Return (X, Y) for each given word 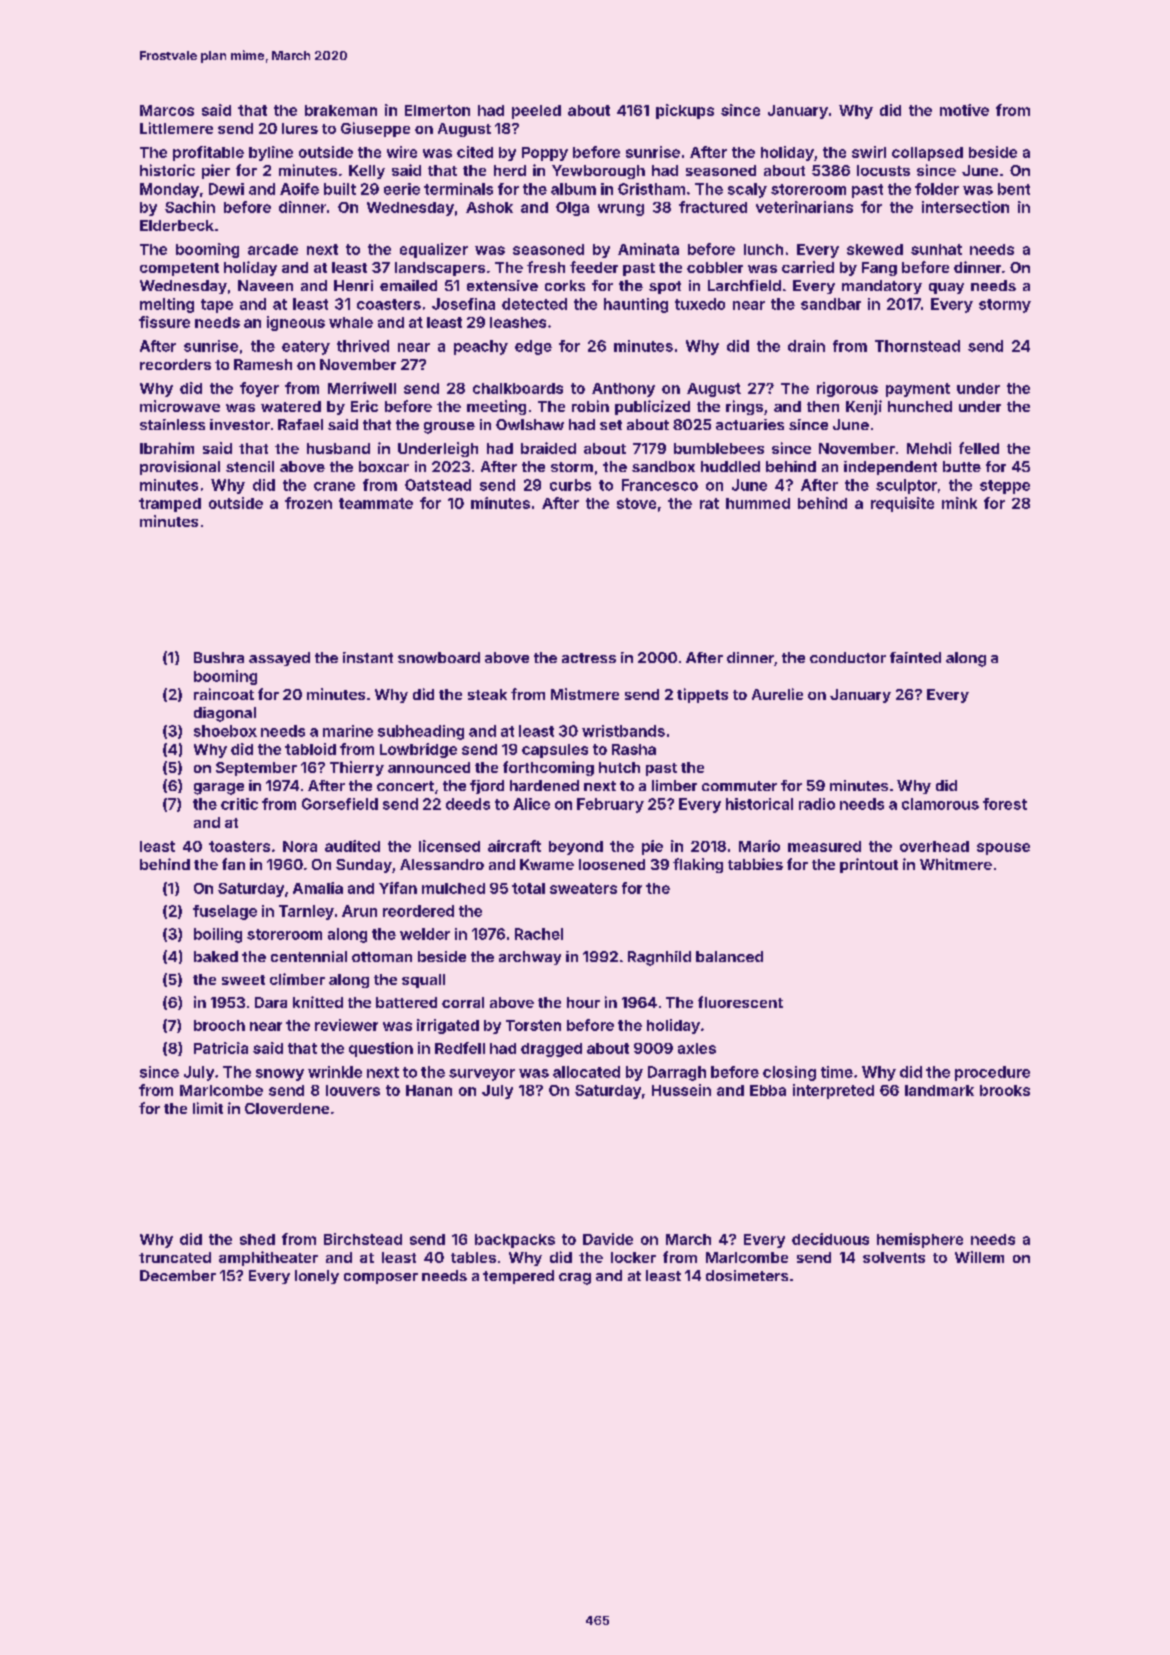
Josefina (463, 304)
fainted (915, 657)
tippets (702, 695)
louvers (353, 1090)
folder (937, 189)
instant (368, 657)
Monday (169, 190)
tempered (518, 1277)
